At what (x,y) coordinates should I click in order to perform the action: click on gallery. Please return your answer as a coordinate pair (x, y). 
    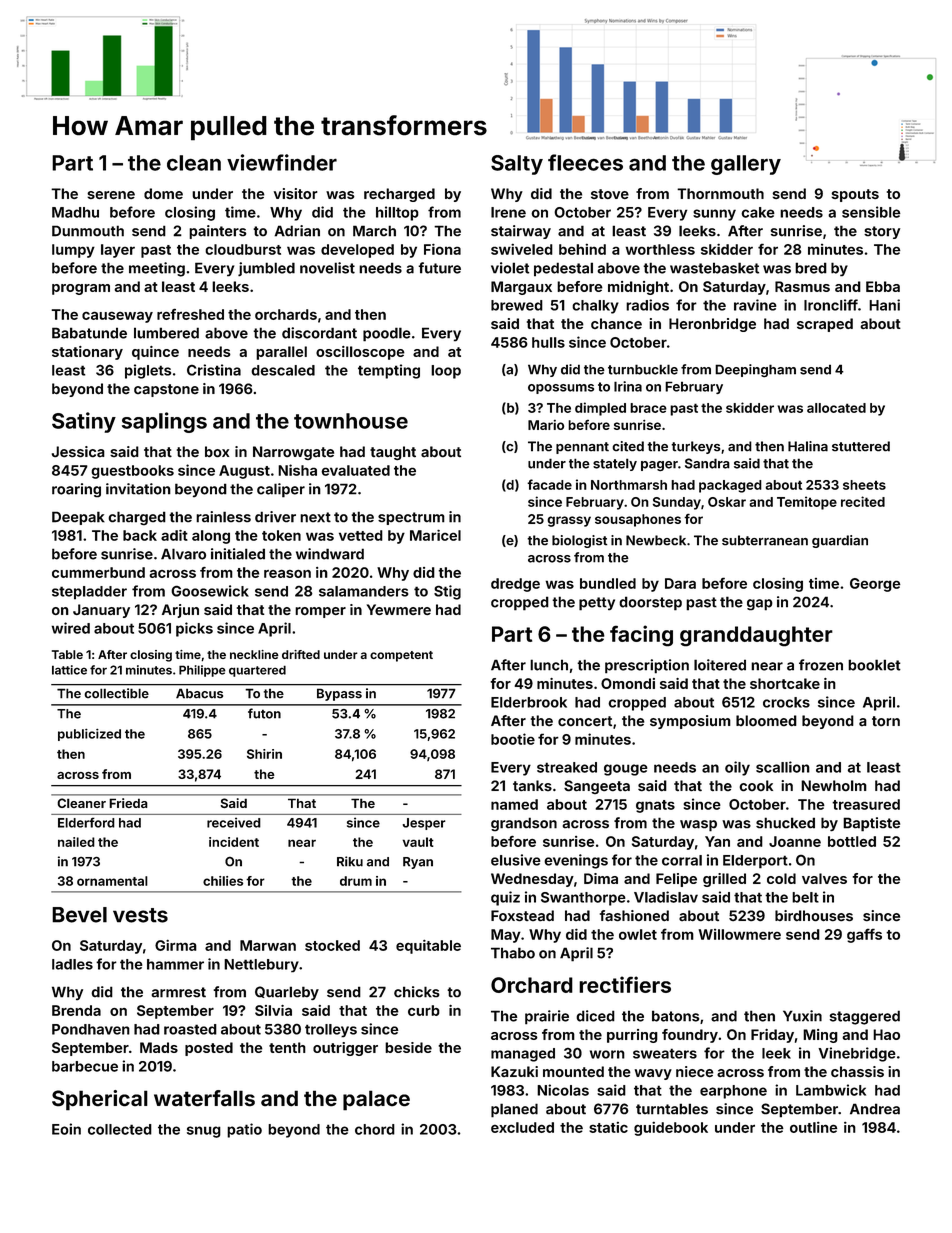
    Looking at the image, I should click on (746, 165).
